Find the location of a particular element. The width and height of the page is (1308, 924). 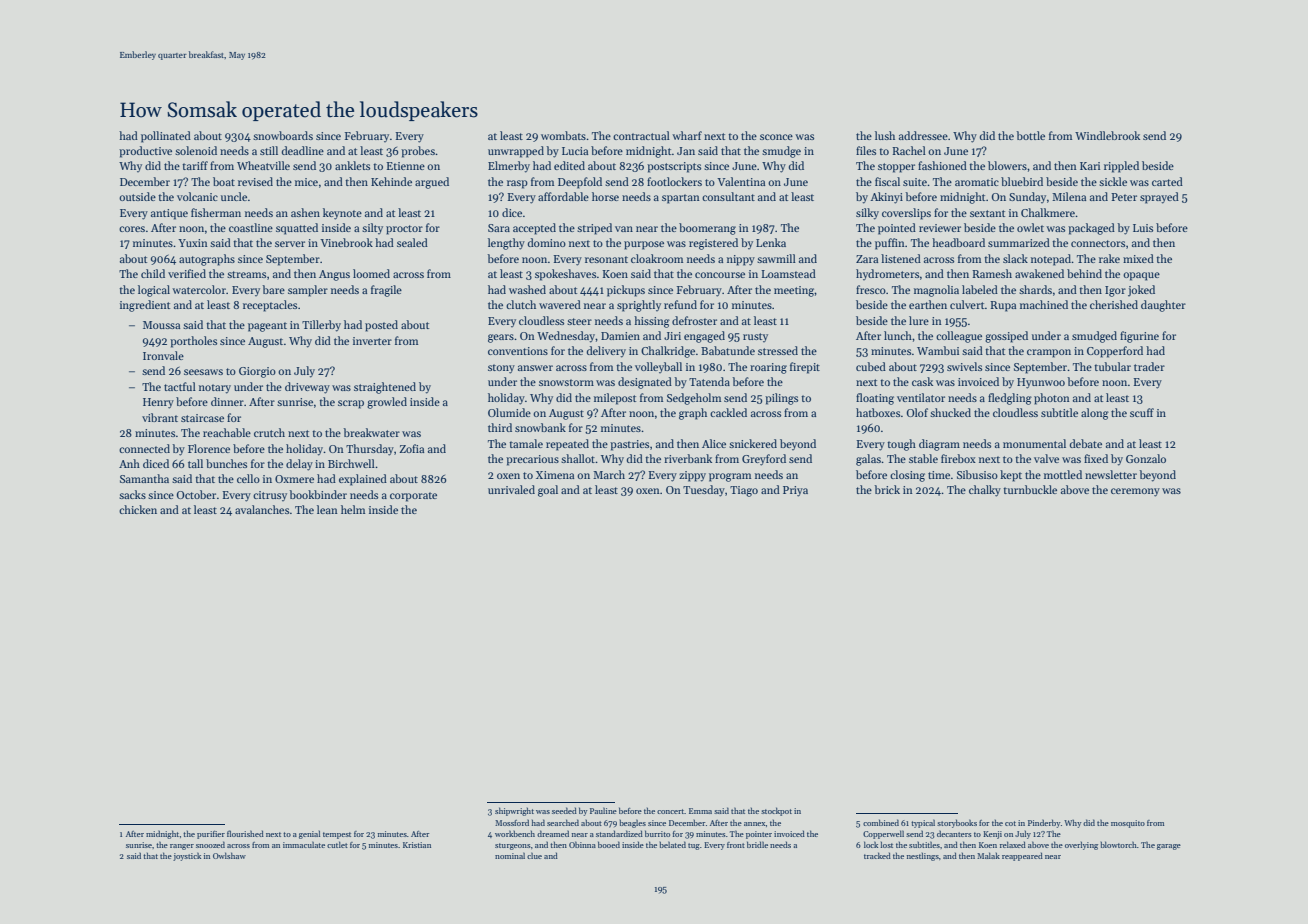

nestlings is located at coordinates (923, 857).
